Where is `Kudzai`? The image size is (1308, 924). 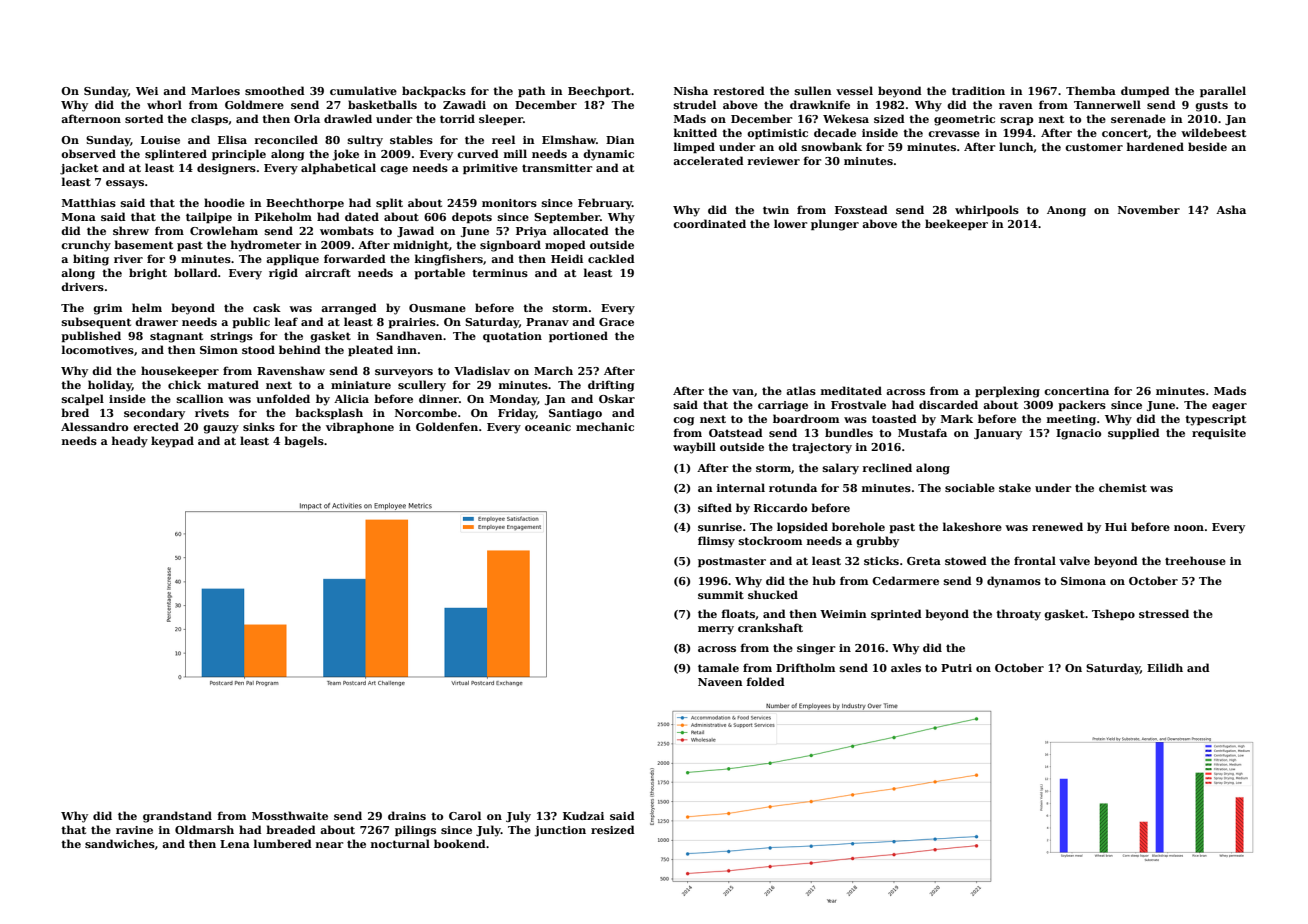
Kudzai is located at coordinates (583, 815).
